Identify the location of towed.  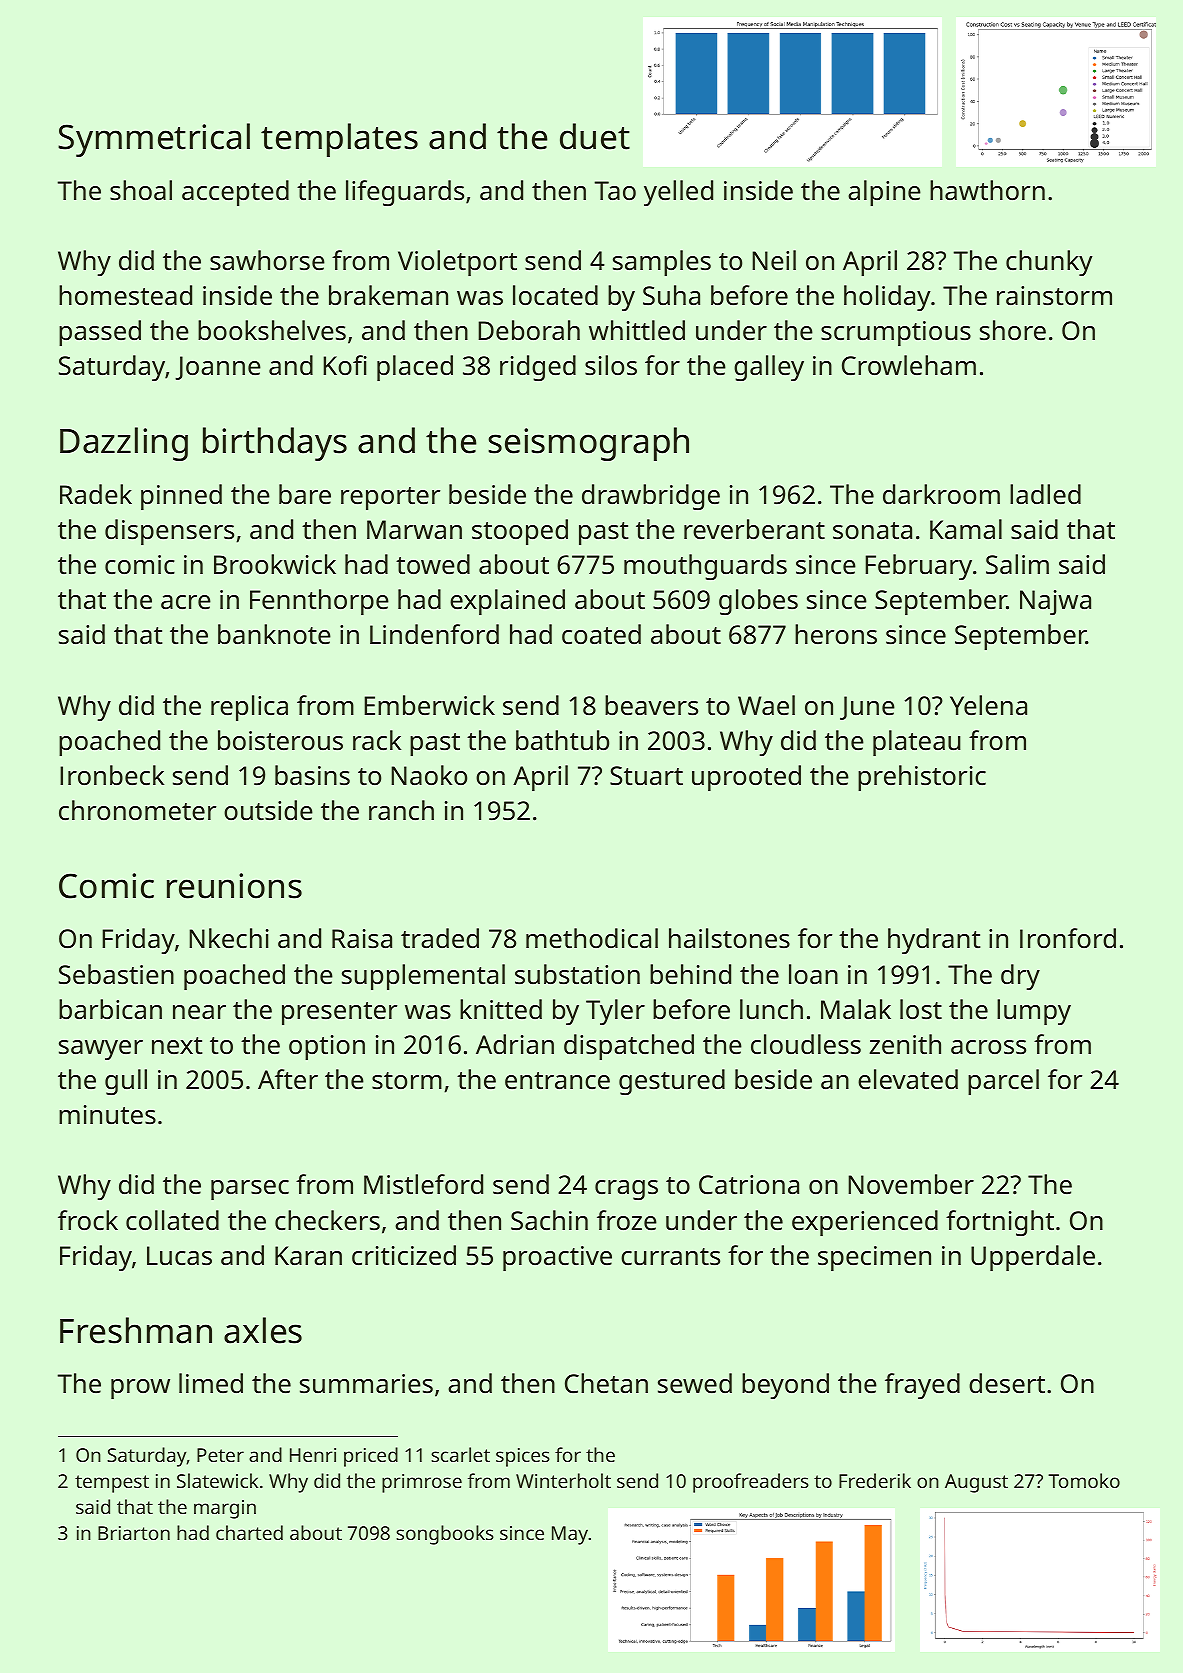
(433, 564).
